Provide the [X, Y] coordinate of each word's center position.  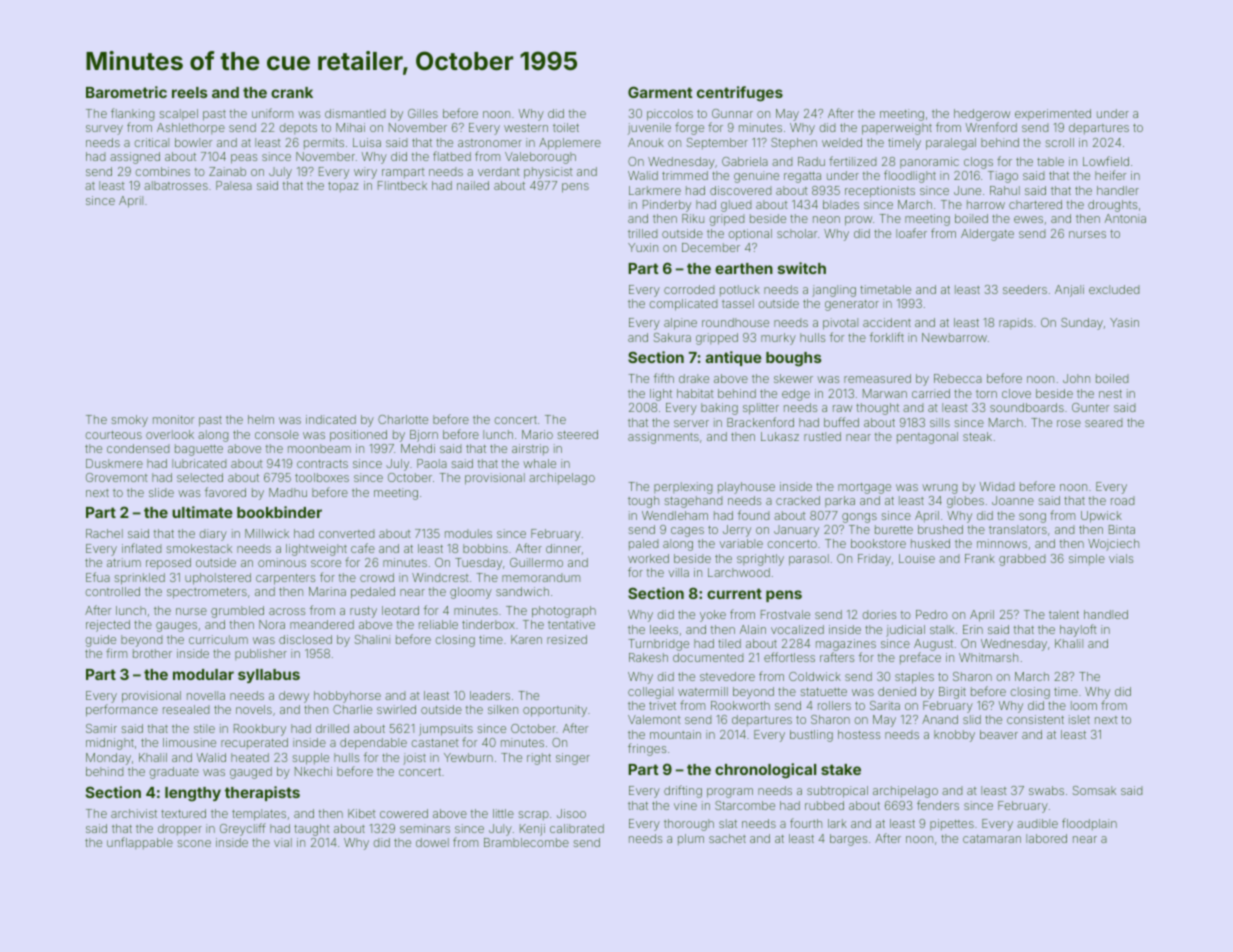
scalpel [178, 114]
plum [691, 839]
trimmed [685, 175]
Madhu [288, 492]
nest [1110, 394]
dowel [432, 842]
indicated [331, 419]
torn [986, 394]
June [967, 190]
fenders [938, 805]
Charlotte [403, 419]
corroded [689, 289]
